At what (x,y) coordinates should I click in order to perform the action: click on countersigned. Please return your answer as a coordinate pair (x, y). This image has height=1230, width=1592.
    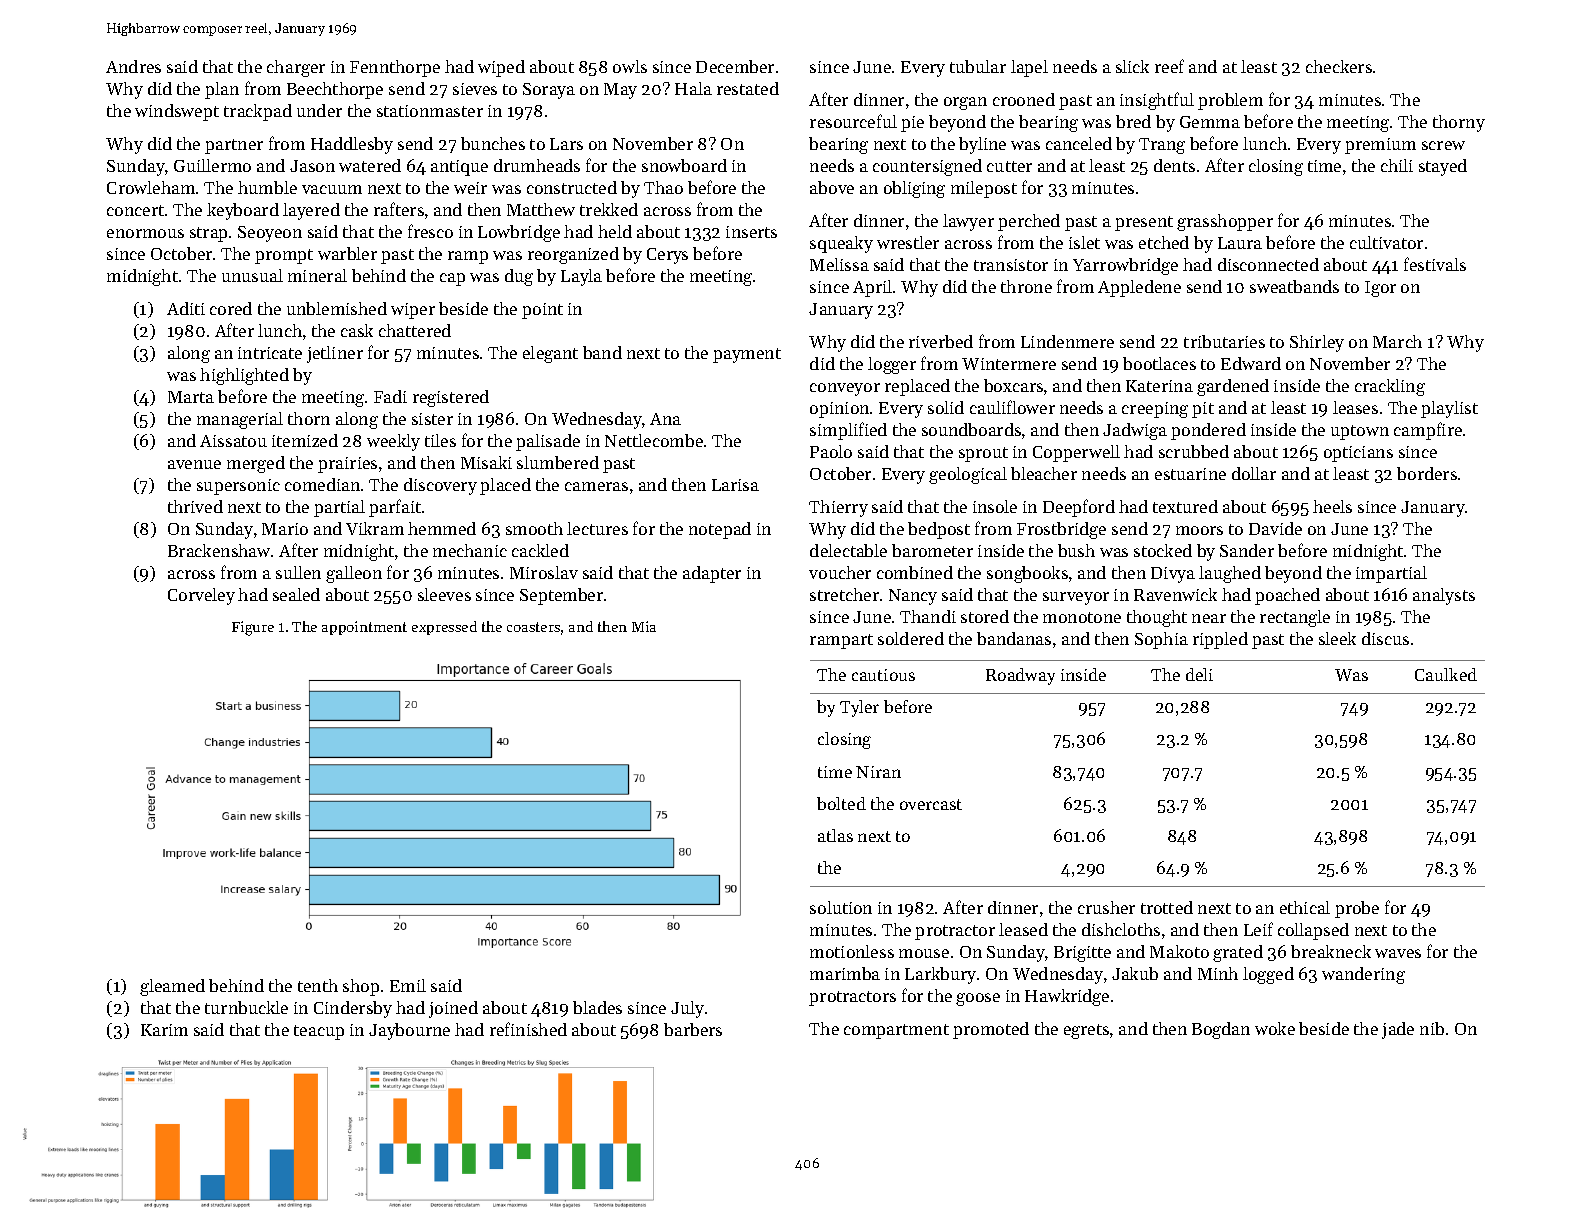
    Looking at the image, I should click on (927, 167).
